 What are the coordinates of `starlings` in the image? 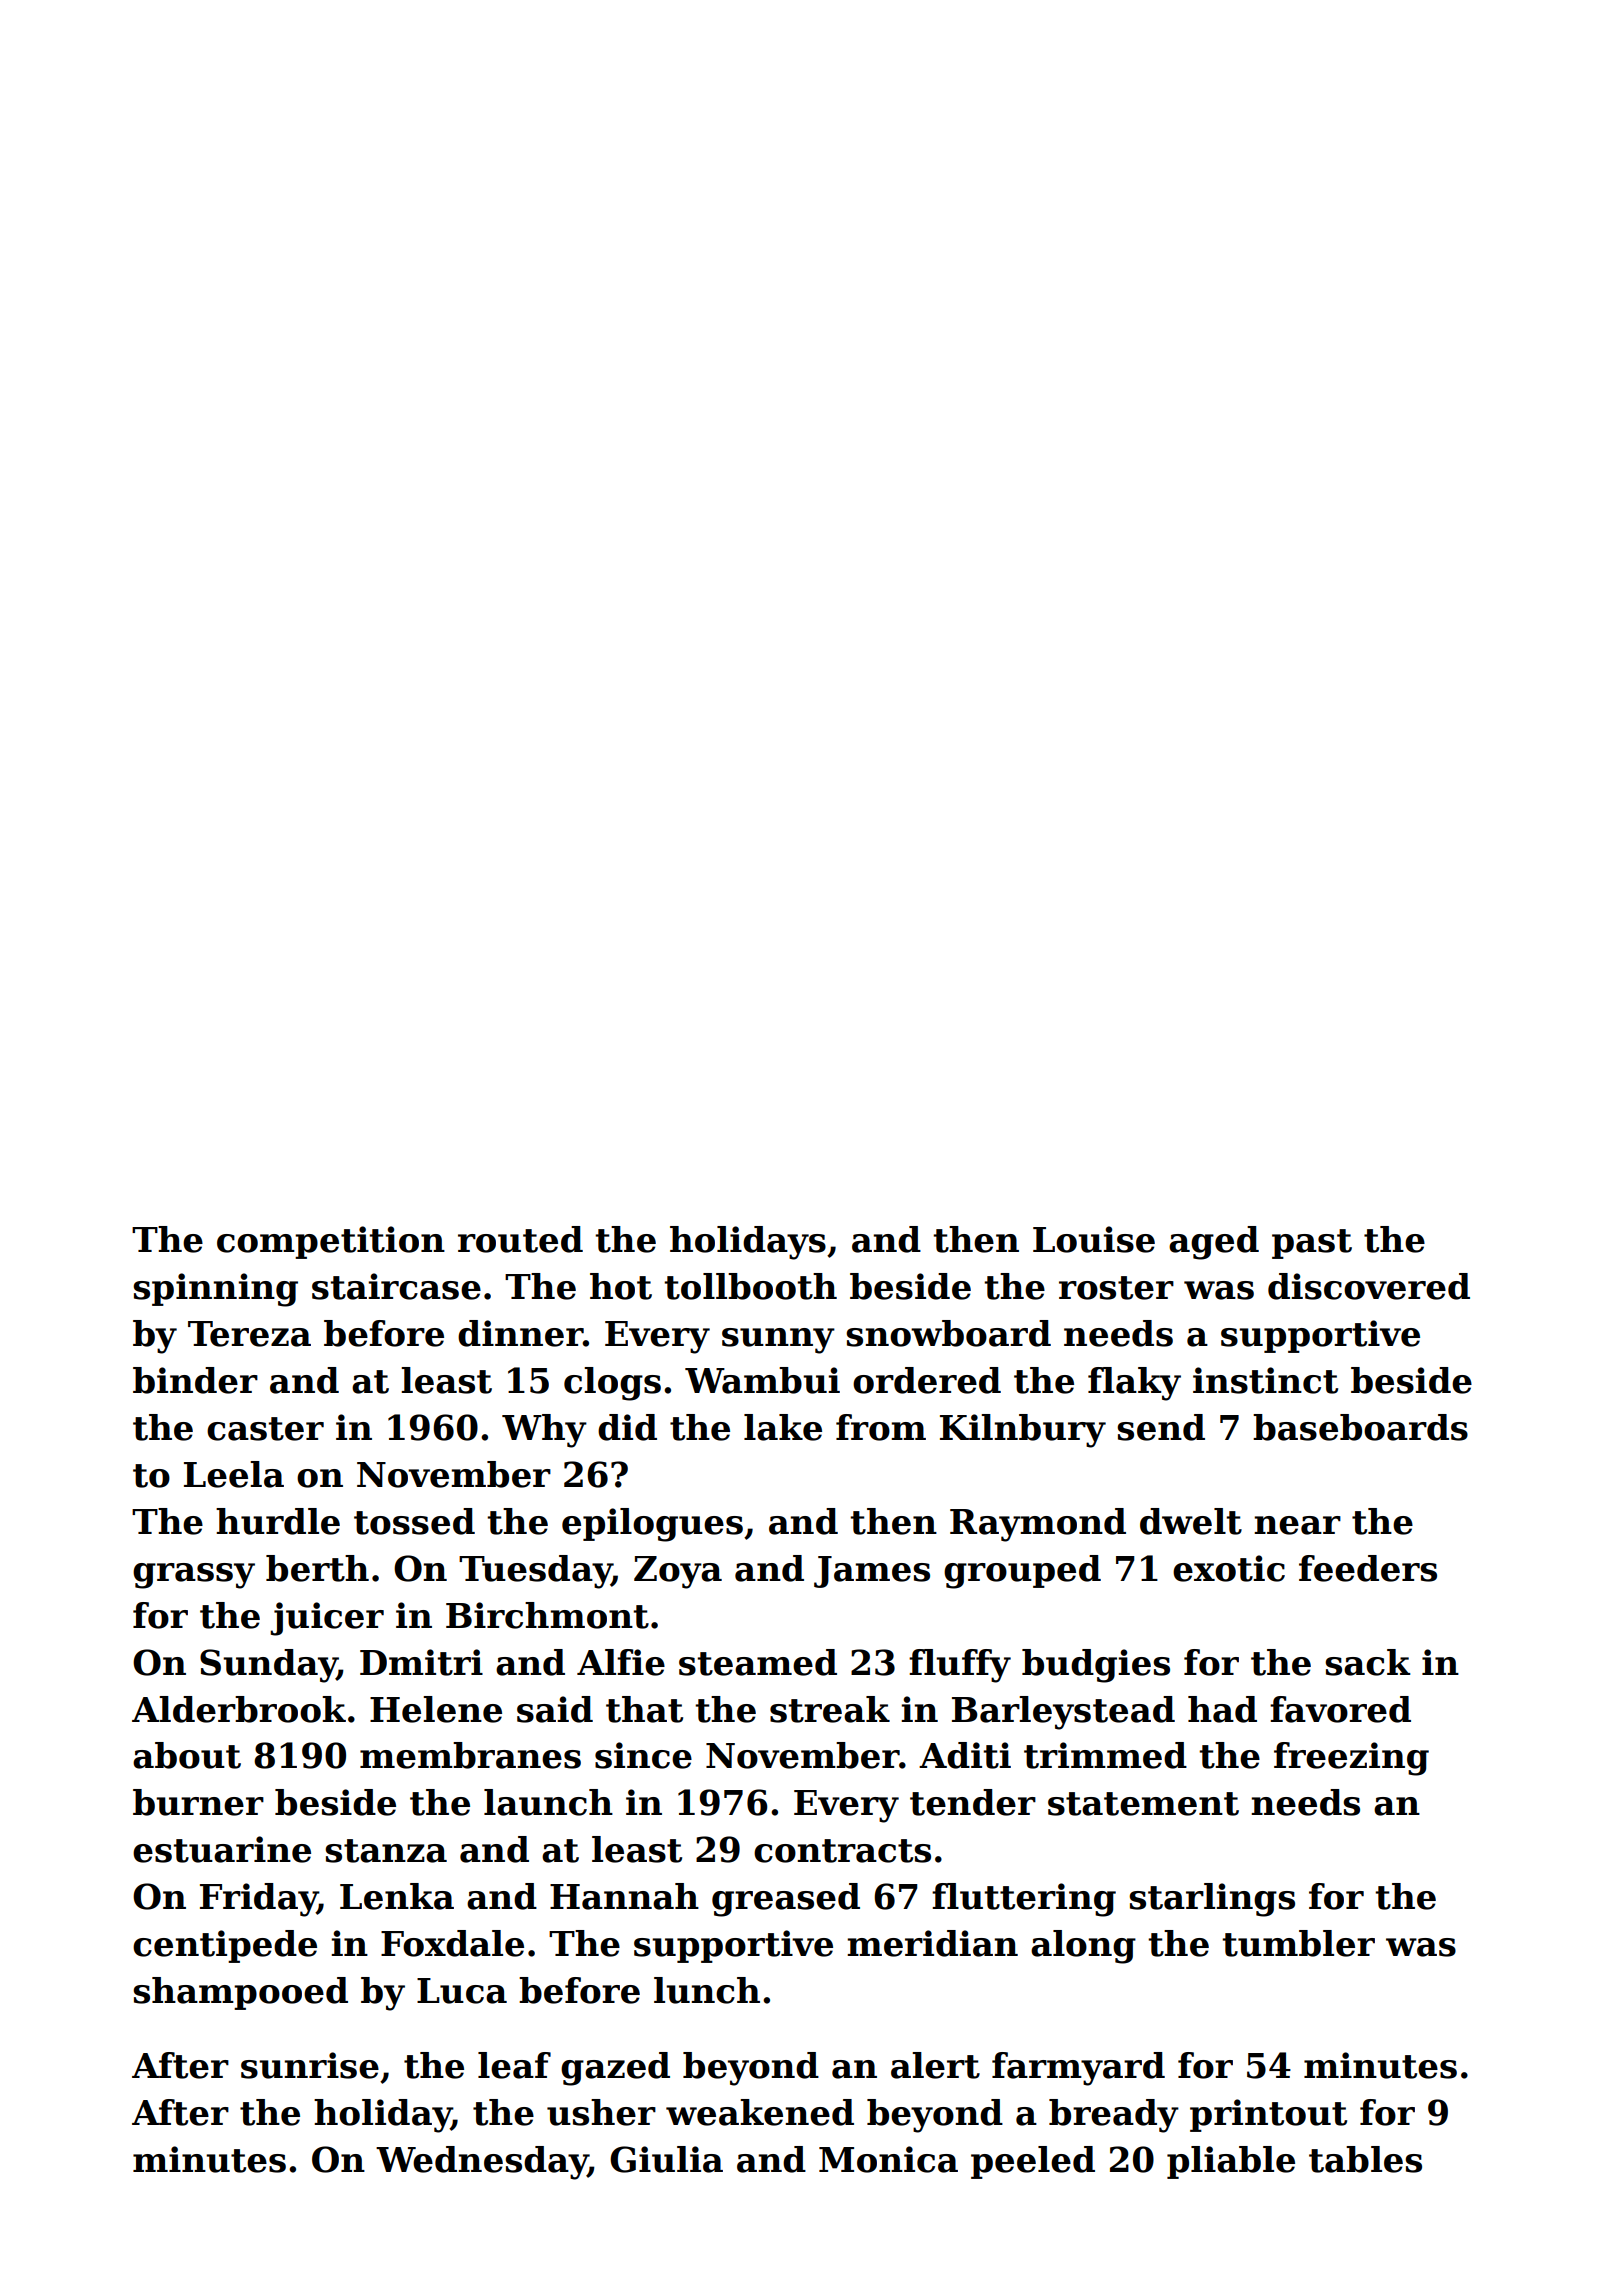 It's located at (1212, 1900).
